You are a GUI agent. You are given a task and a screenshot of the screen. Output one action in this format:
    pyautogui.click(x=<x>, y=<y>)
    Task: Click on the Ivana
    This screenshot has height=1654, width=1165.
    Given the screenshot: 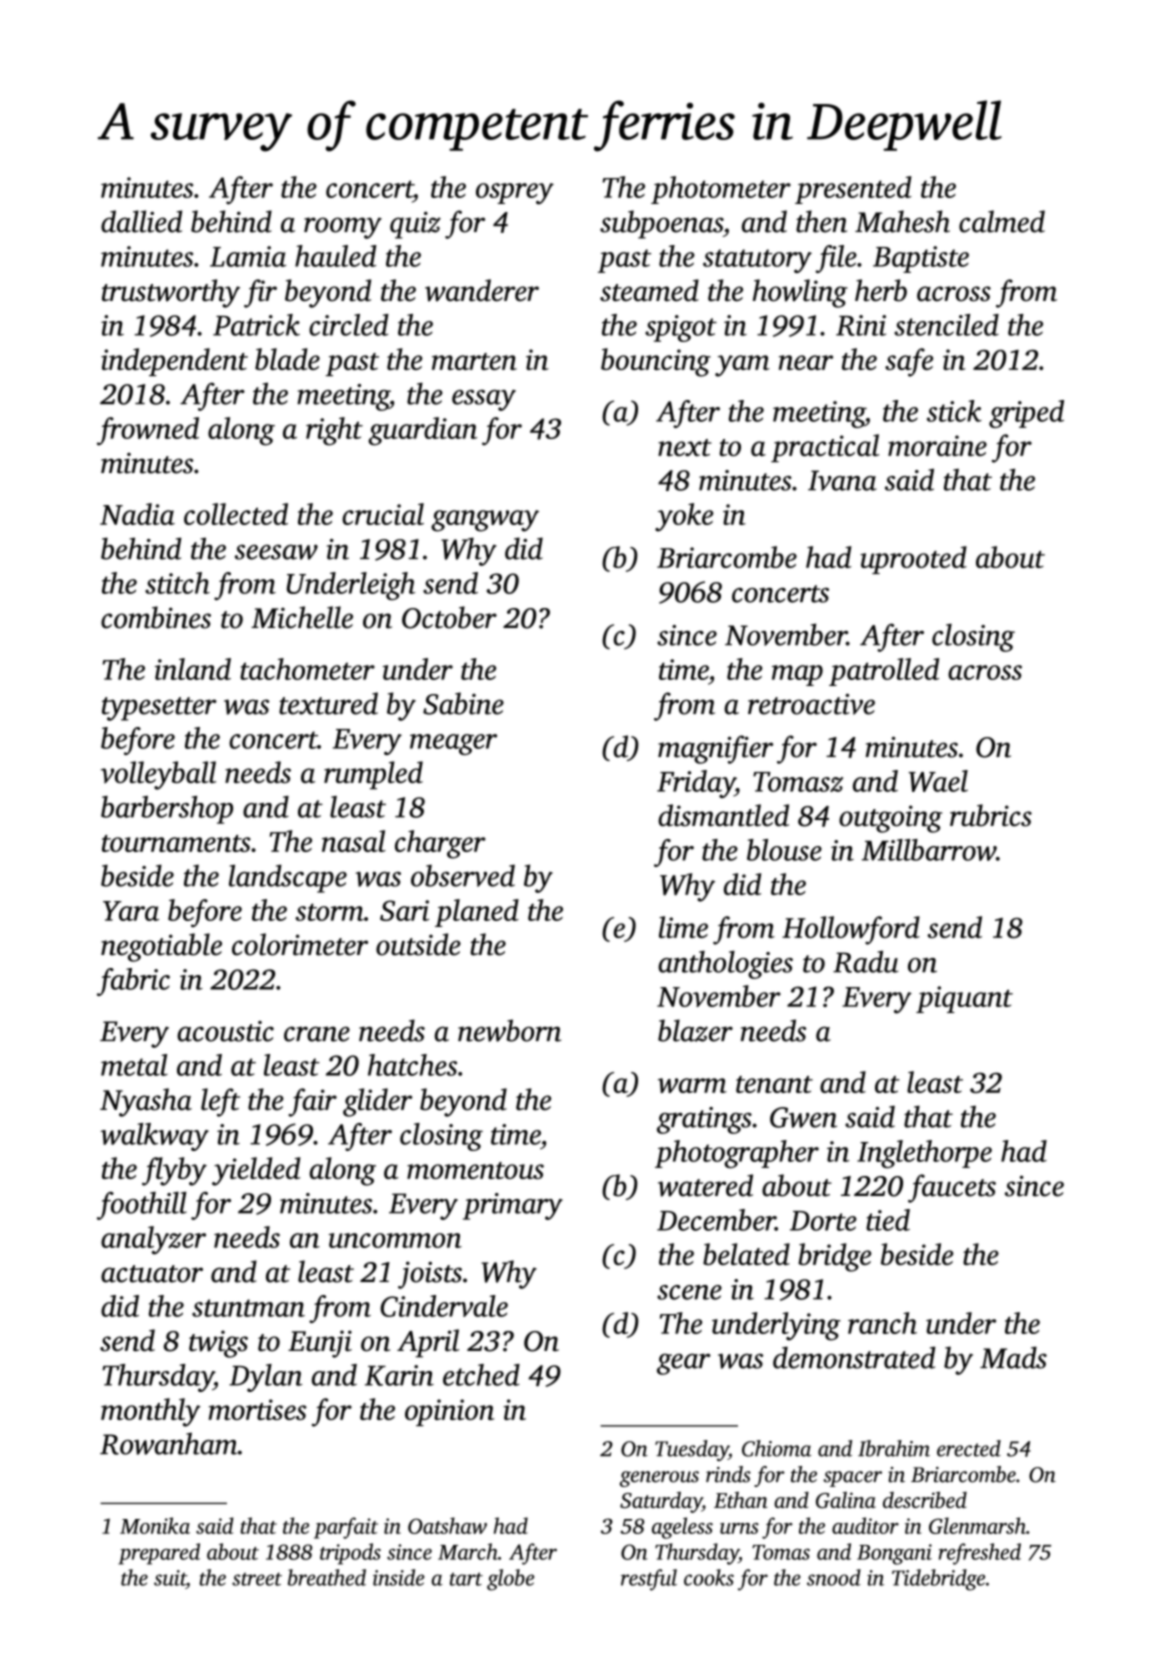 What is the action you would take?
    pyautogui.click(x=842, y=480)
